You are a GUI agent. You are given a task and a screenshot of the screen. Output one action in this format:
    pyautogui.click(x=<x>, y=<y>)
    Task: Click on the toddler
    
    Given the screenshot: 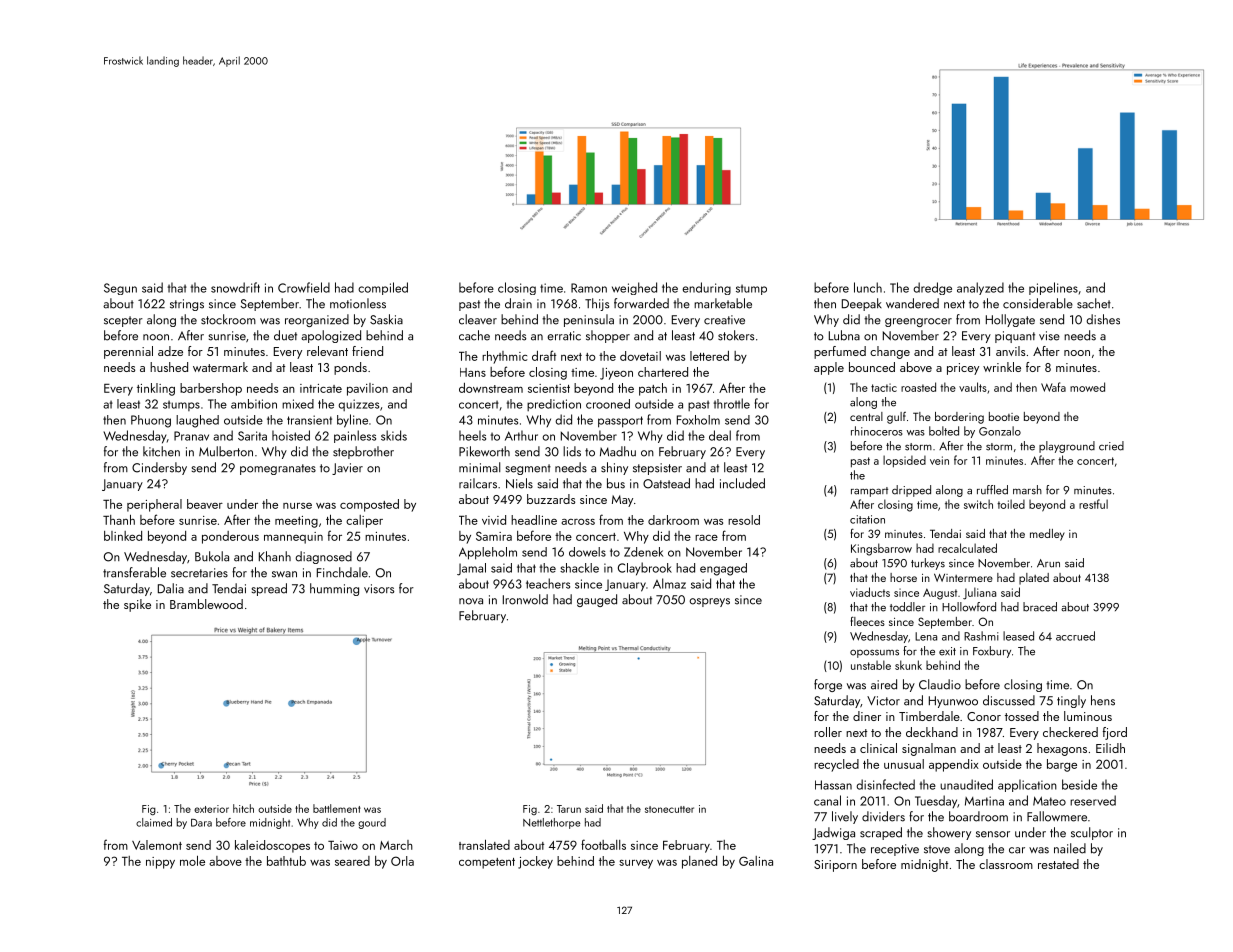 What is the action you would take?
    pyautogui.click(x=907, y=607)
